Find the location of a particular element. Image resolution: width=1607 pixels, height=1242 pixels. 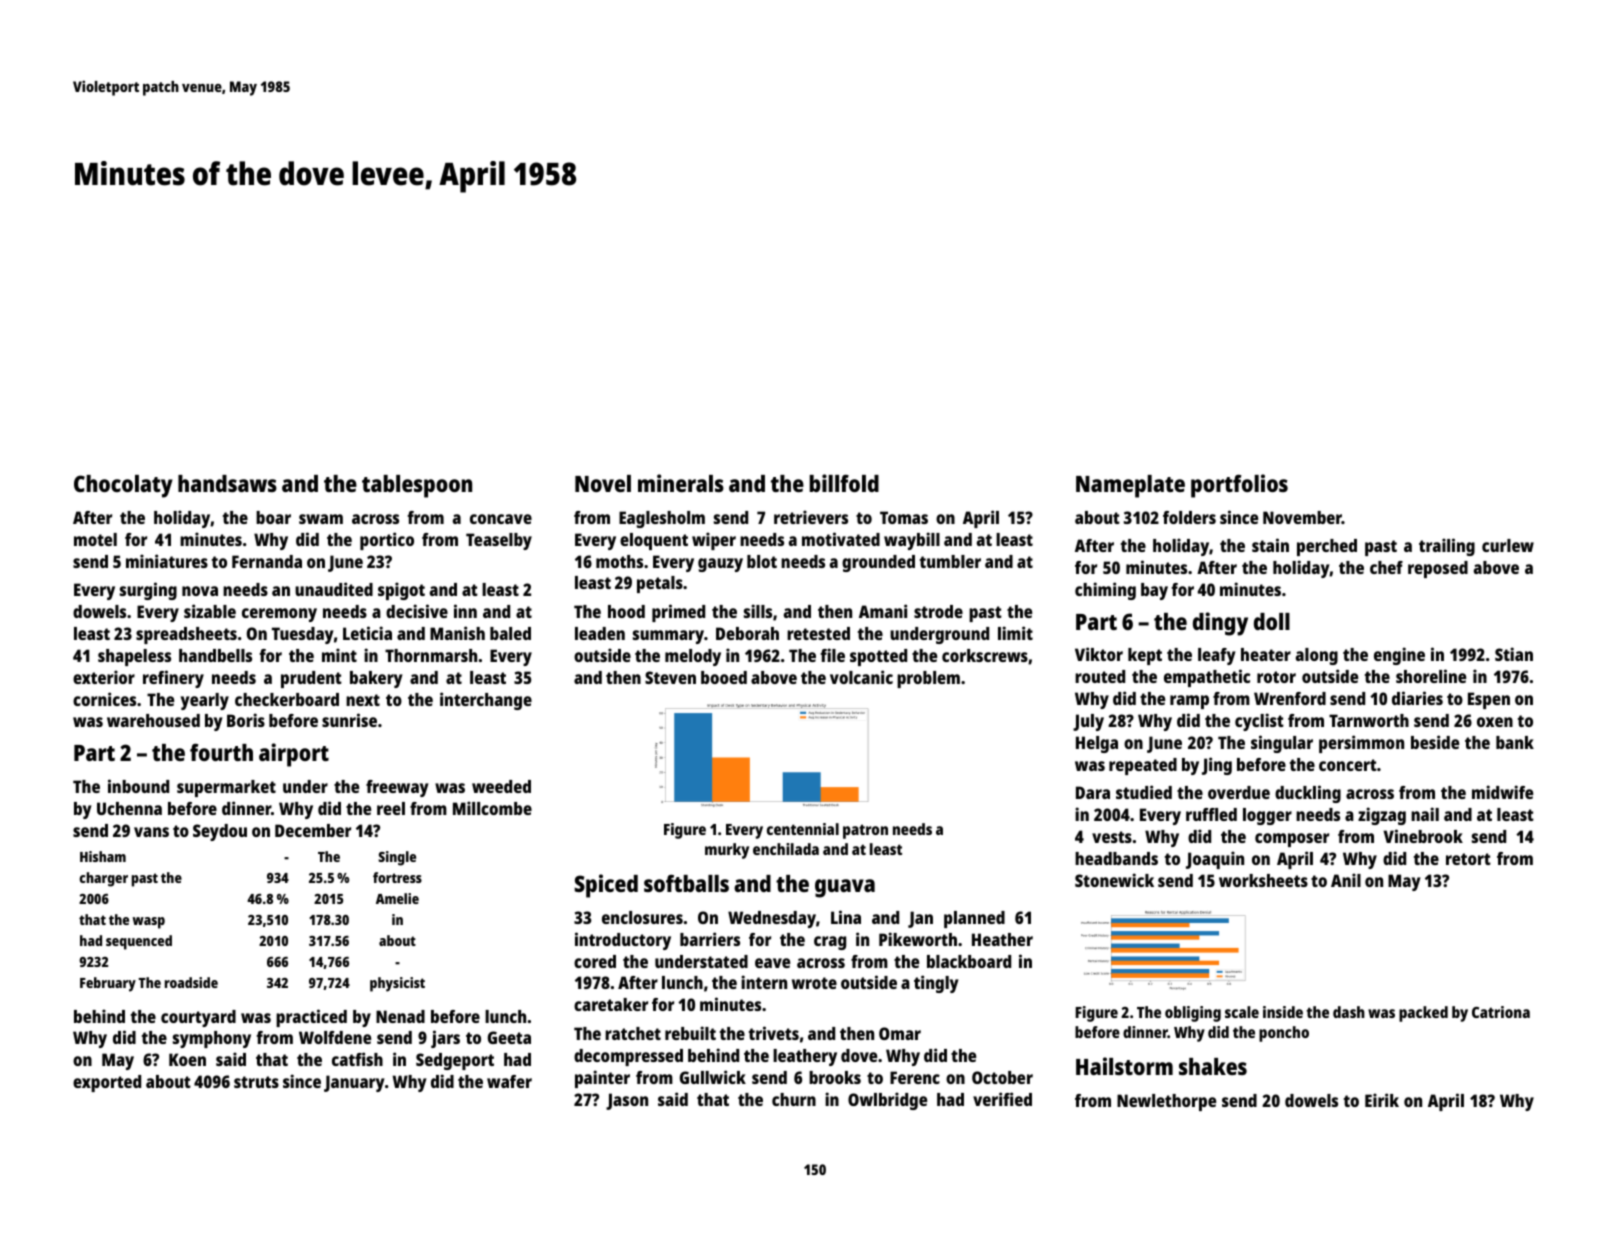

wafer is located at coordinates (509, 1081).
